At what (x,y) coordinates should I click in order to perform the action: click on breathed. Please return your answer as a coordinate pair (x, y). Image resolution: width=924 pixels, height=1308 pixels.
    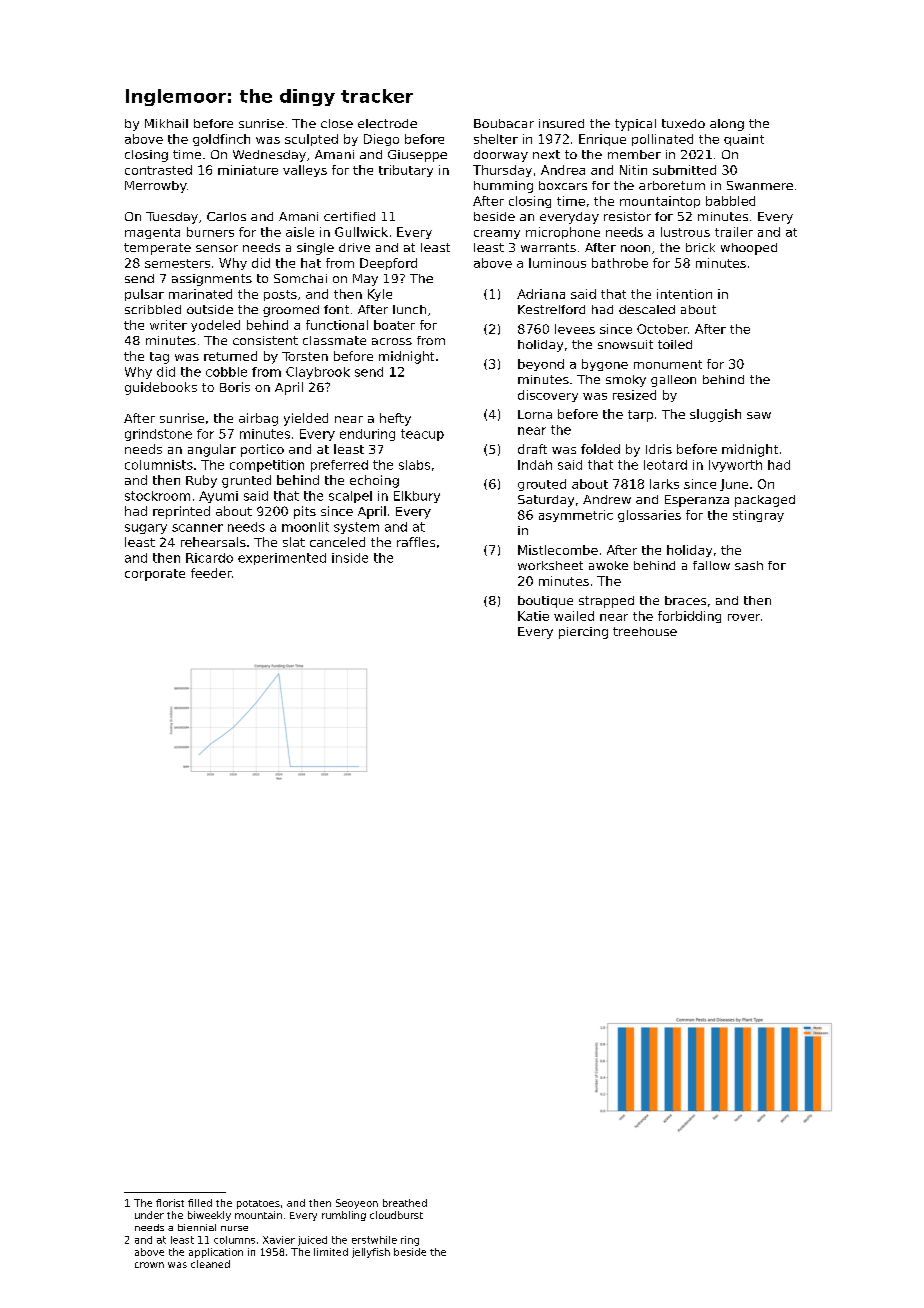
    Looking at the image, I should click on (405, 1203).
